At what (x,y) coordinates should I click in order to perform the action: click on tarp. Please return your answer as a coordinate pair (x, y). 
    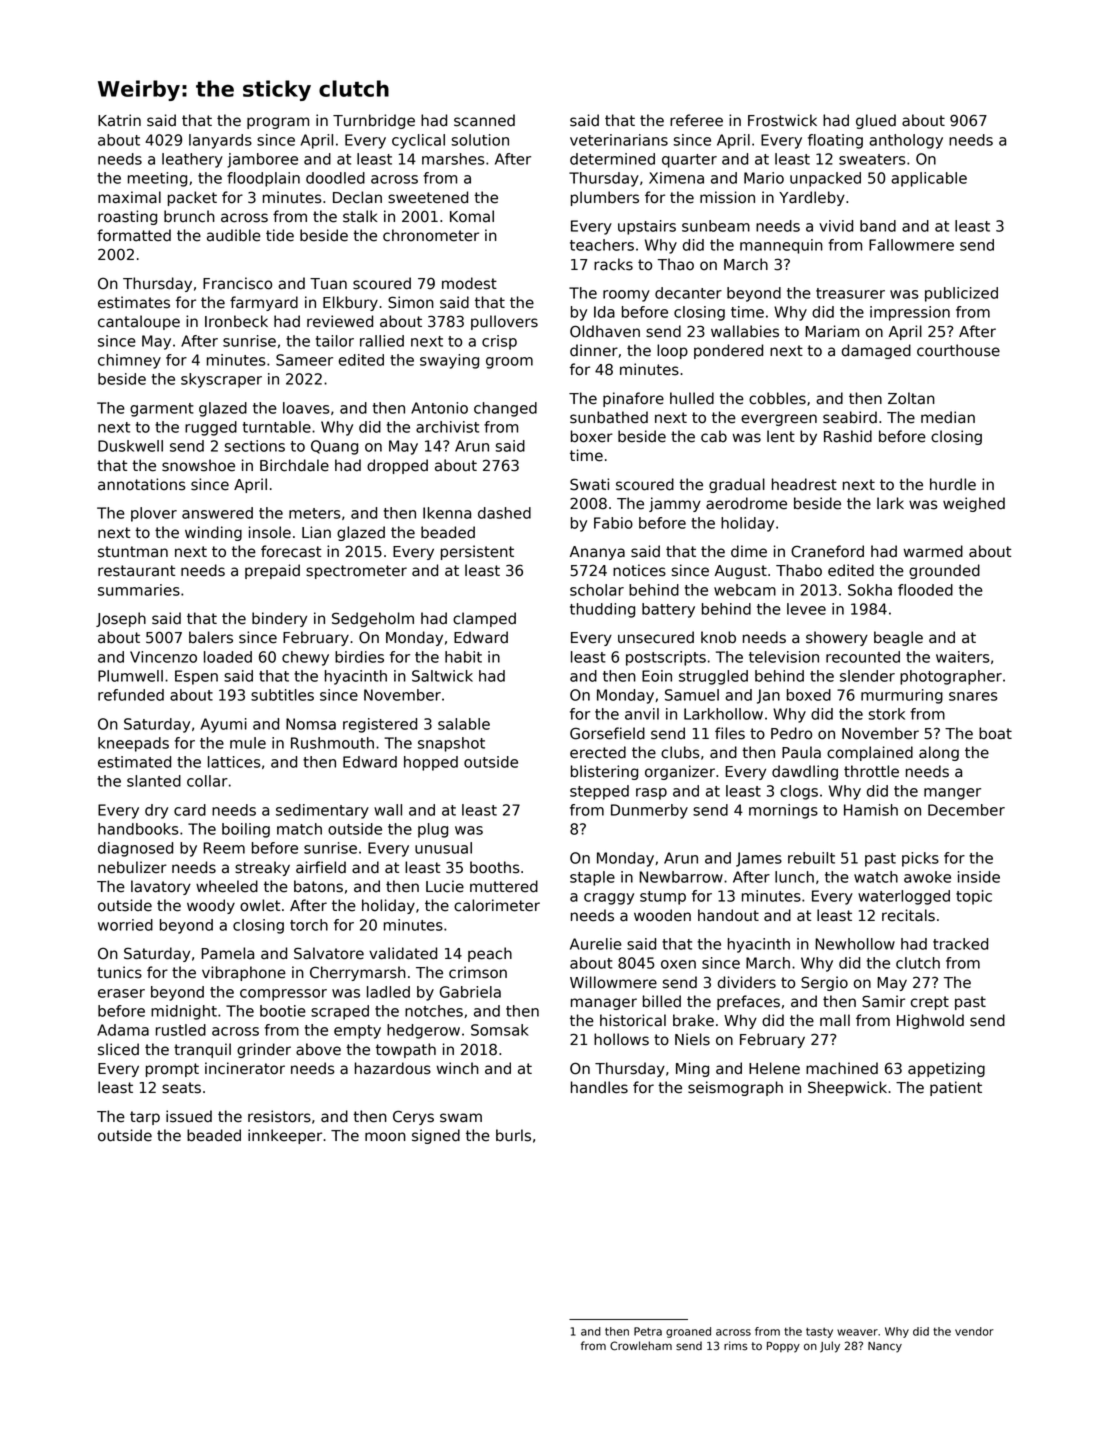
    Looking at the image, I should click on (145, 1118).
